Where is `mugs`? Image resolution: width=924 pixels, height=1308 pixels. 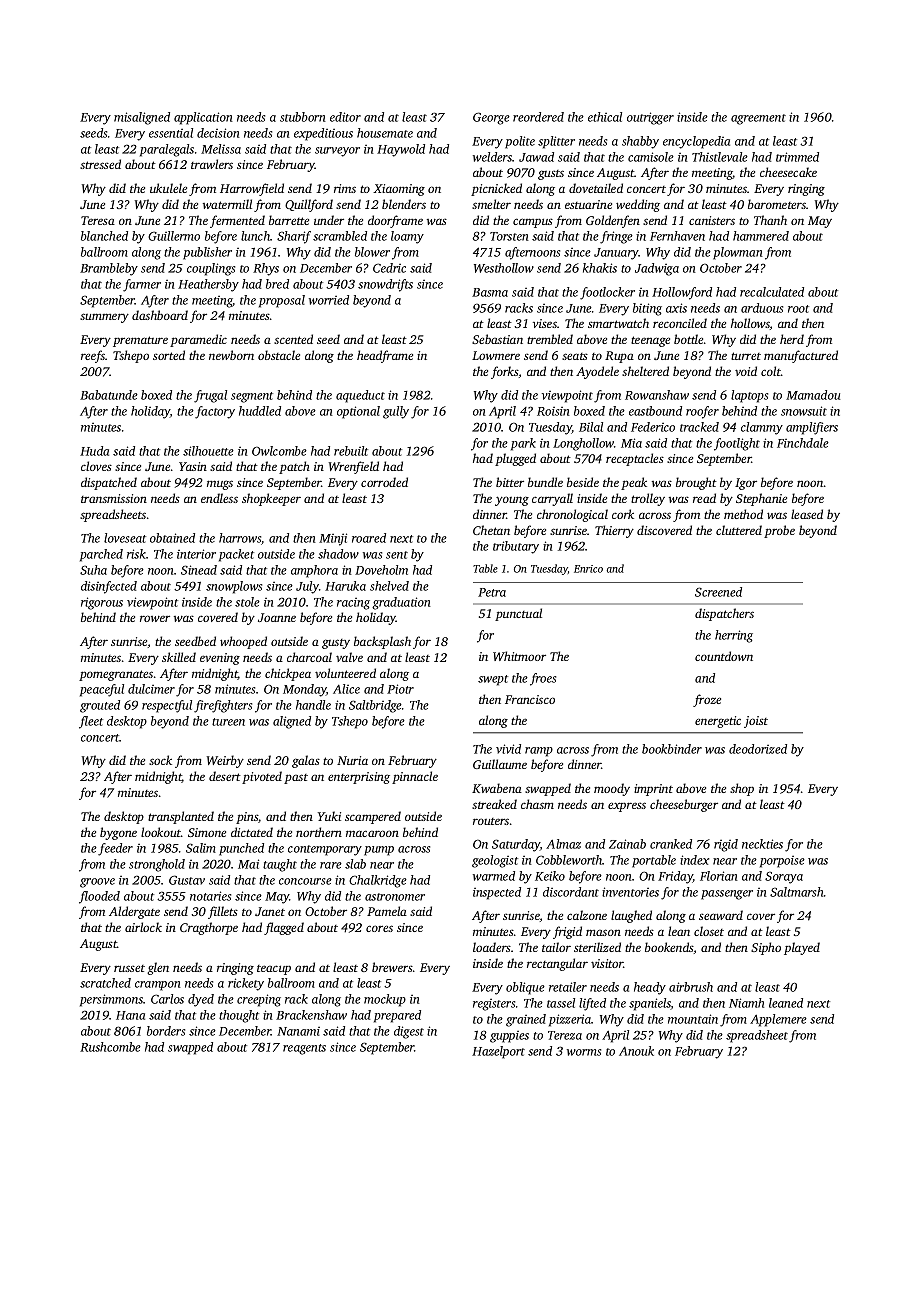
mugs is located at coordinates (220, 485).
